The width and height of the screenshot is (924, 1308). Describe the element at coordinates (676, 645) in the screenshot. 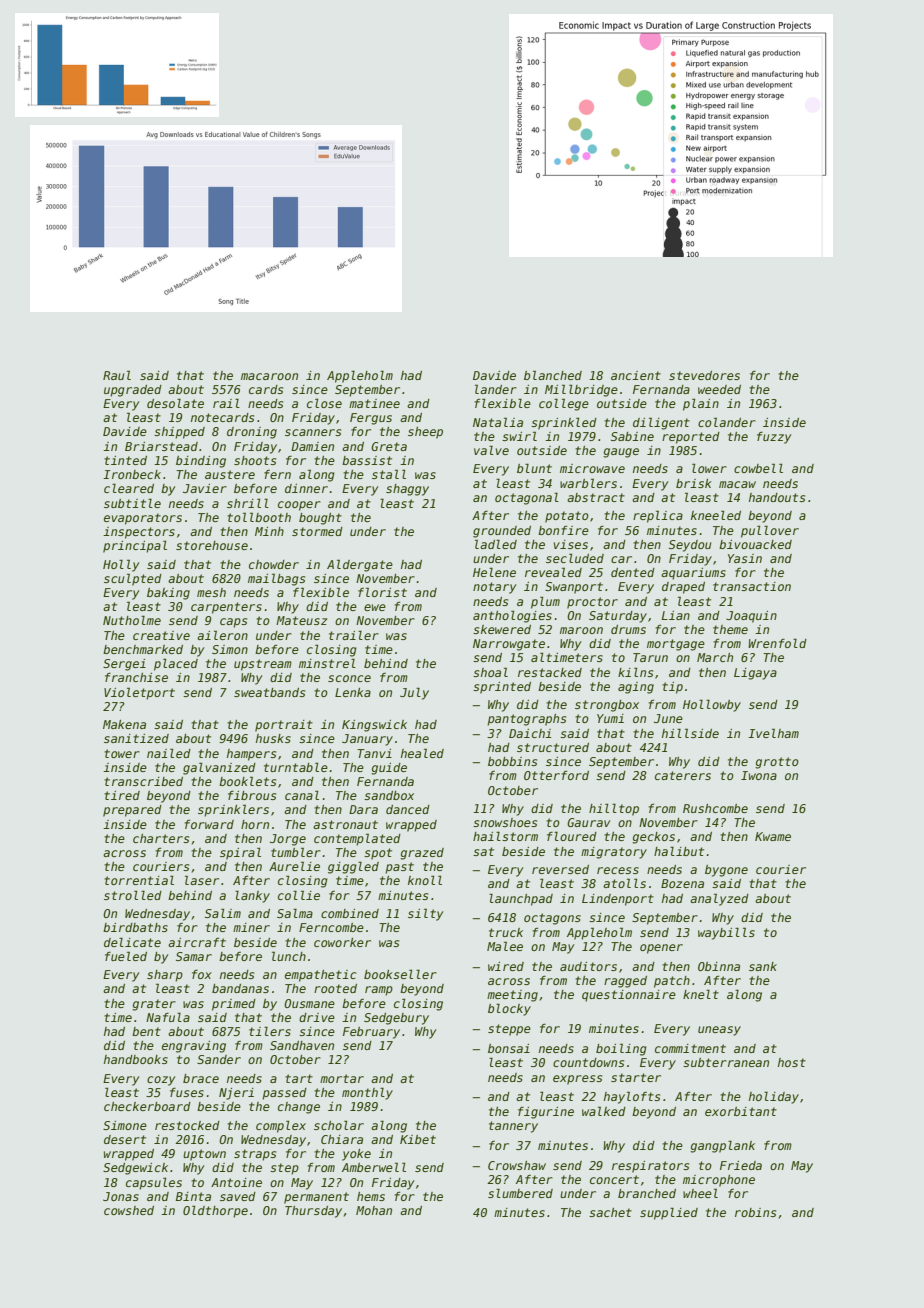

I see `mortgage` at that location.
